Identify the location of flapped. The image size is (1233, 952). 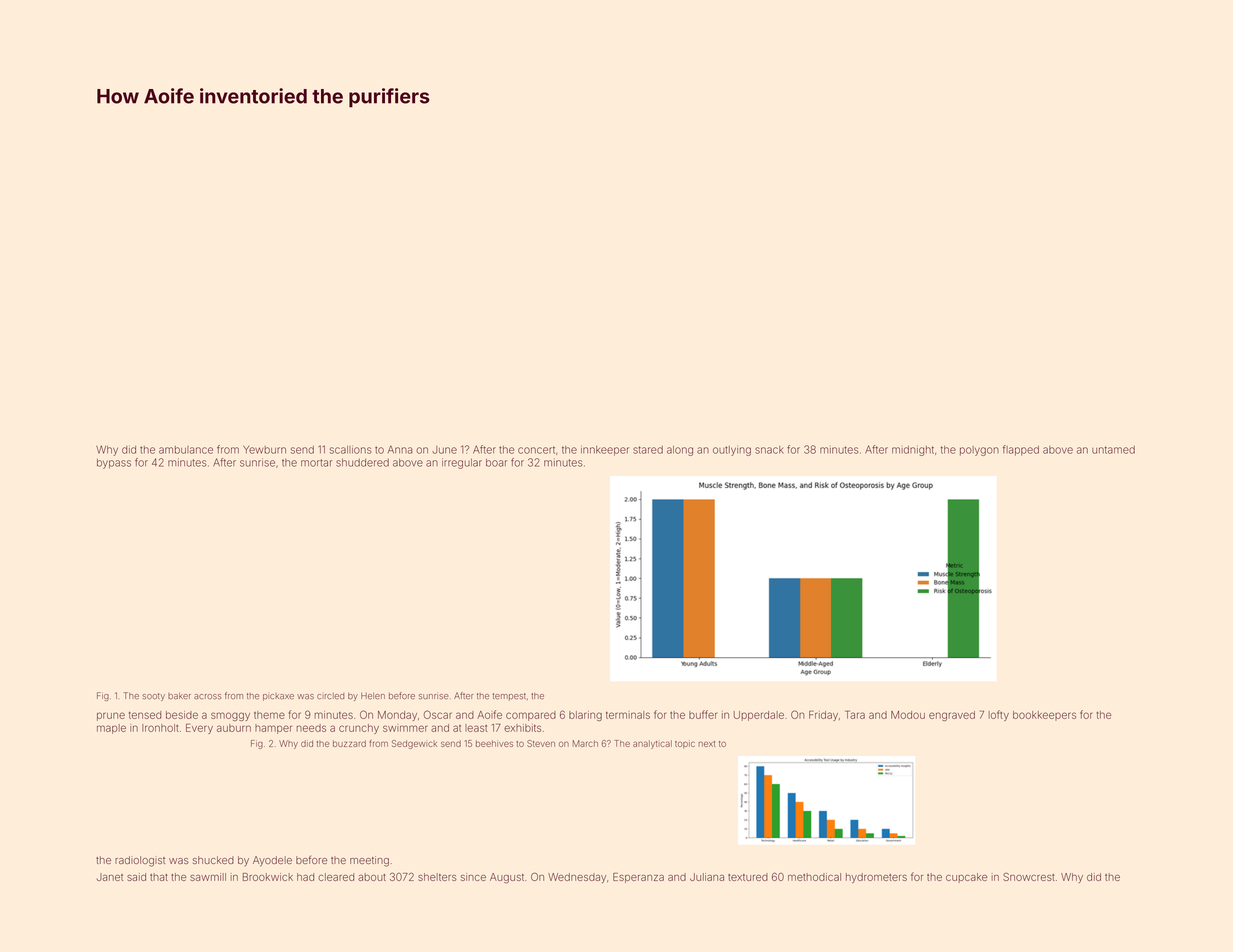
(1021, 450).
